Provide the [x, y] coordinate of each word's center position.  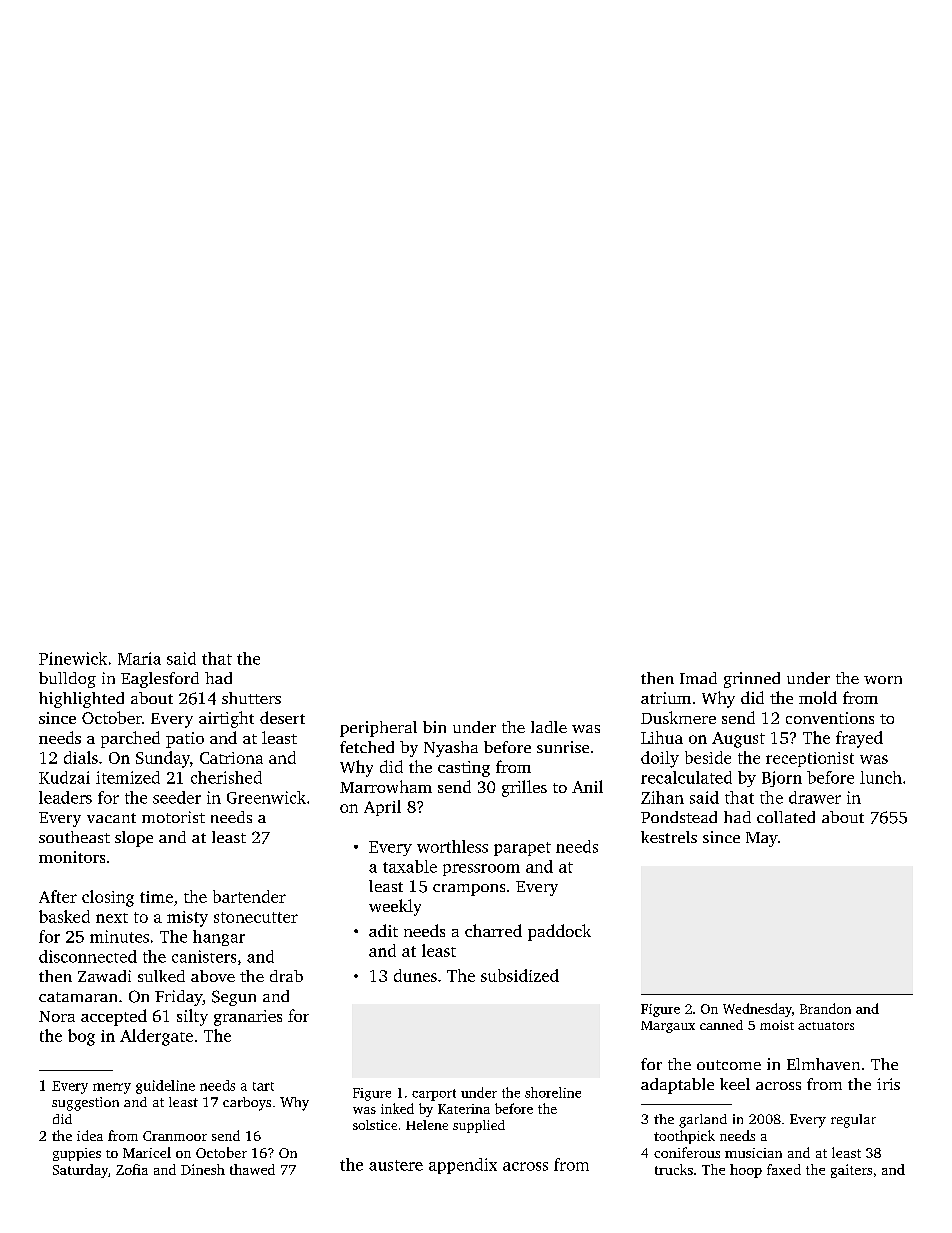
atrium [666, 698]
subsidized [520, 975]
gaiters [851, 1171]
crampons [469, 890]
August [738, 740]
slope [134, 839]
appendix [463, 1166]
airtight [226, 719]
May [762, 839]
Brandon [825, 1008]
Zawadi [104, 976]
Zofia [132, 1169]
